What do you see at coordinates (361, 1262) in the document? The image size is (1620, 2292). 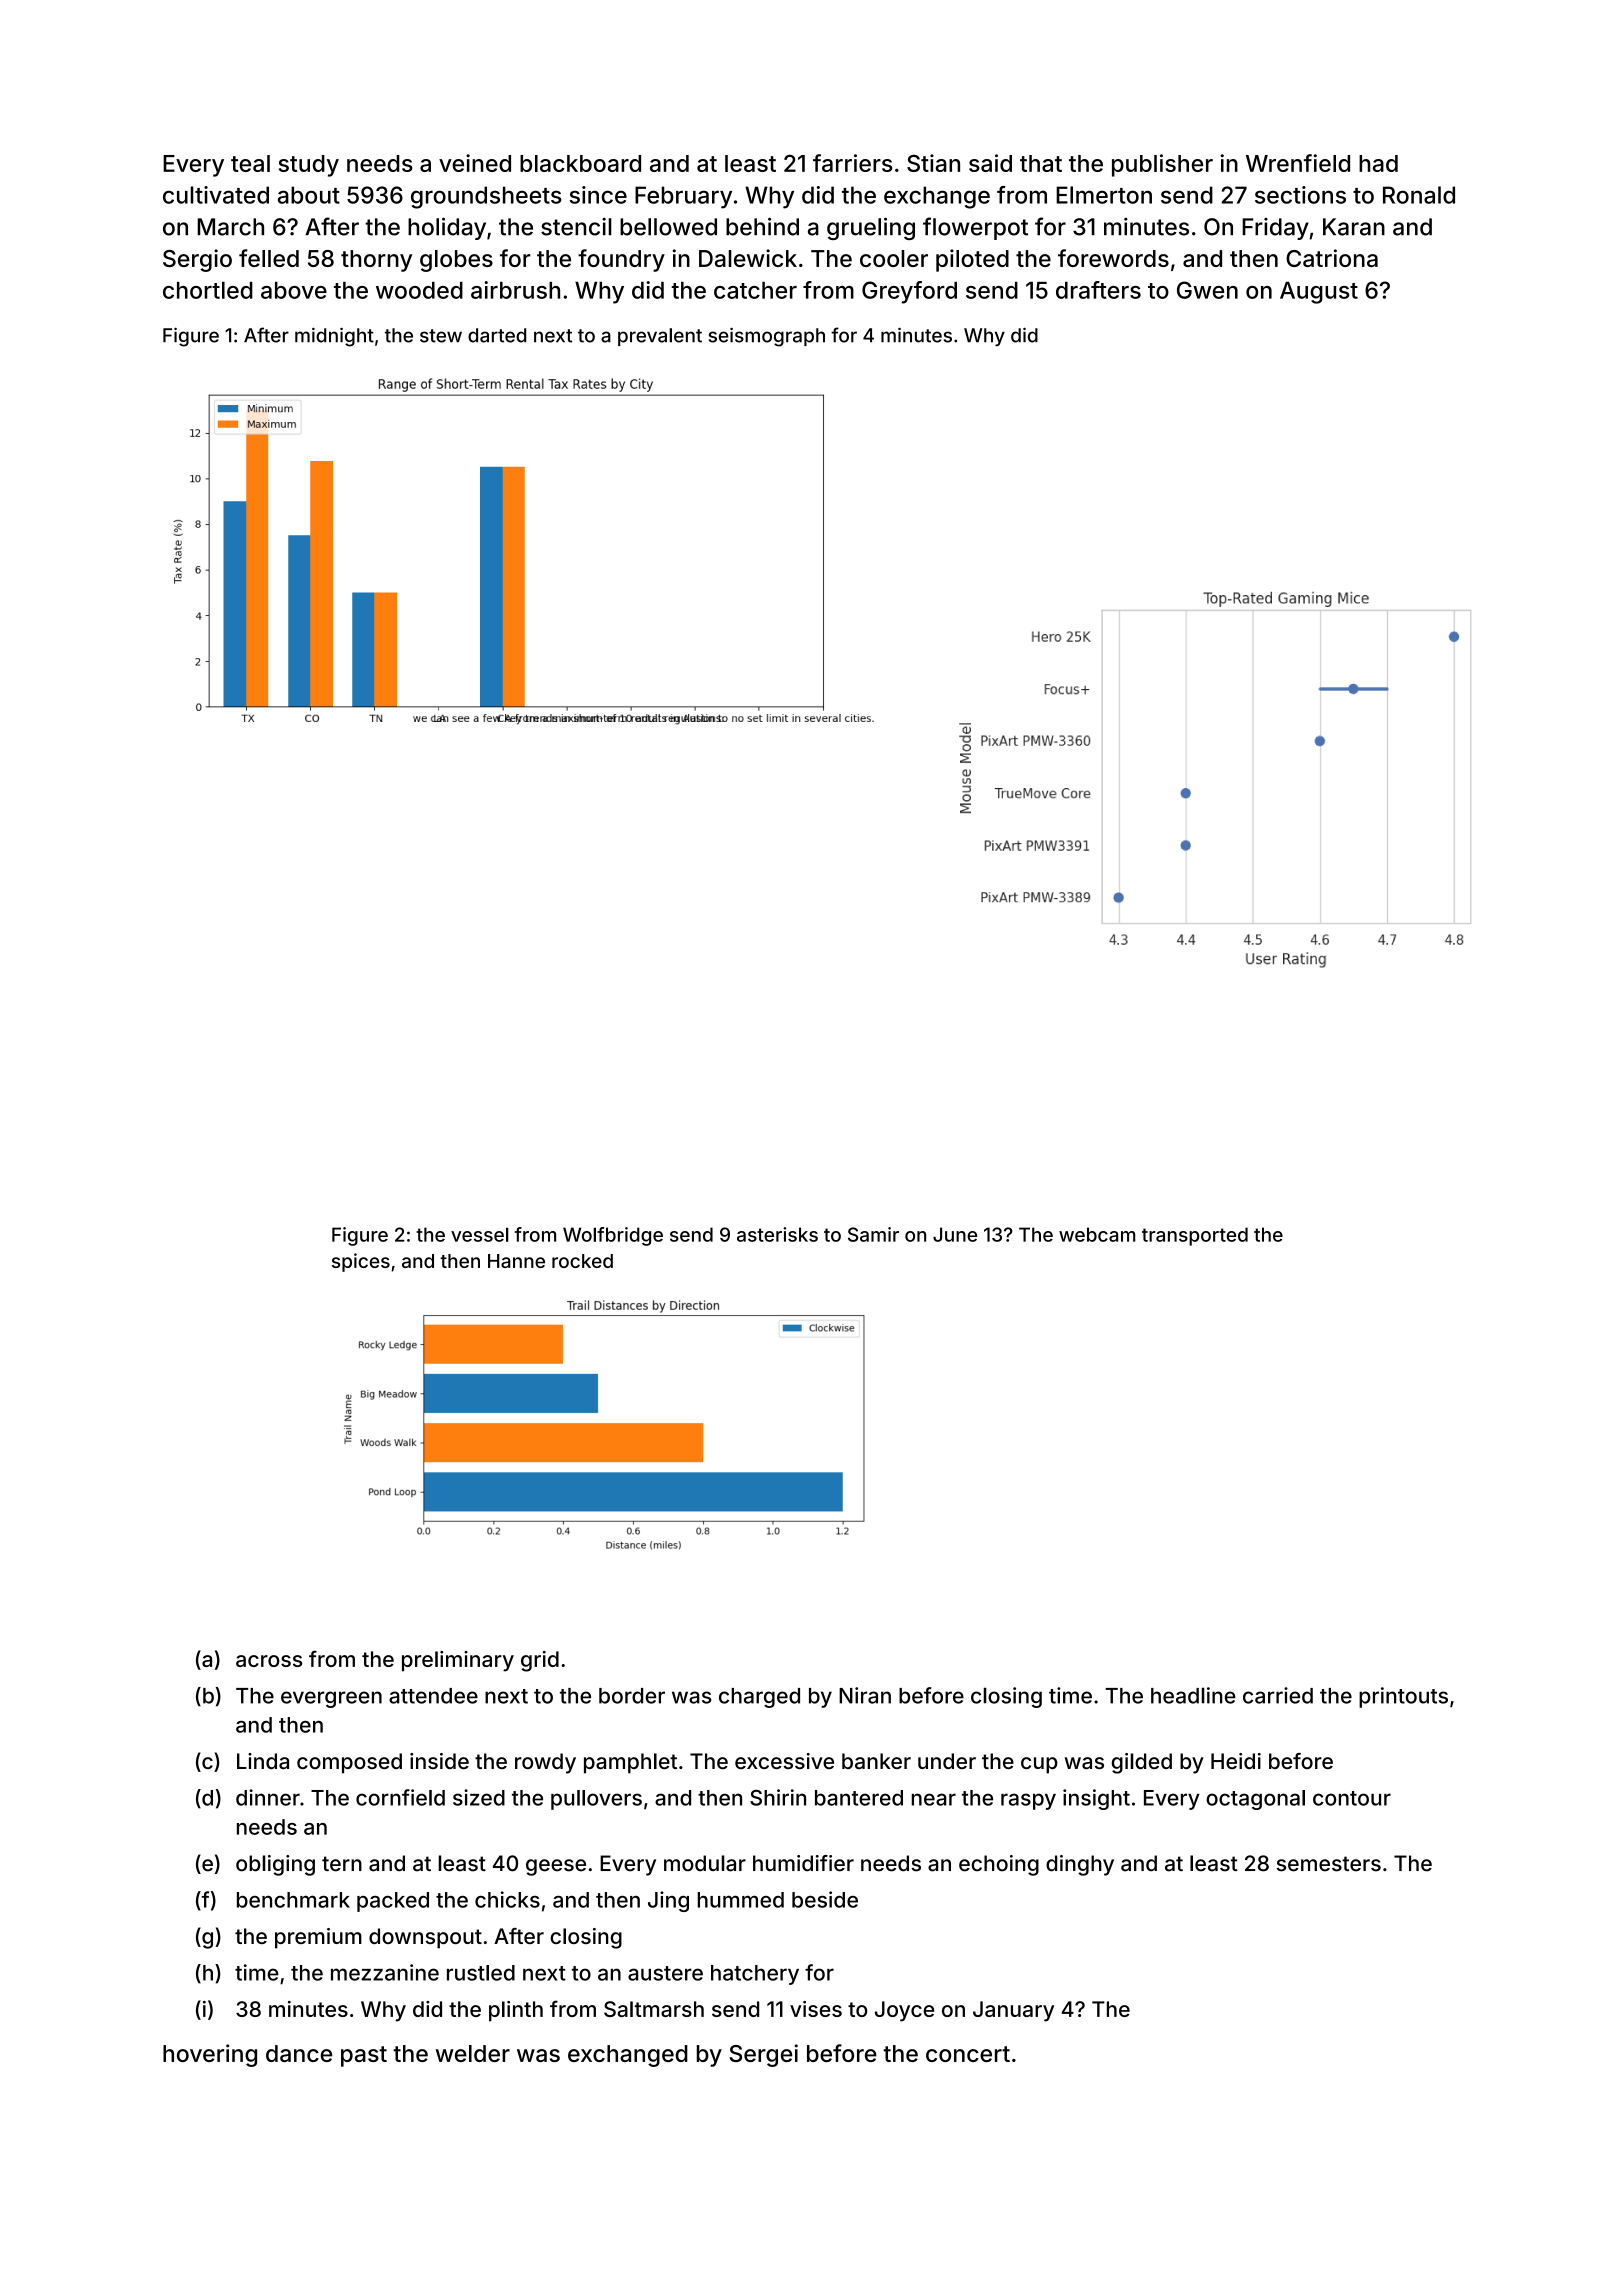 I see `spices` at bounding box center [361, 1262].
